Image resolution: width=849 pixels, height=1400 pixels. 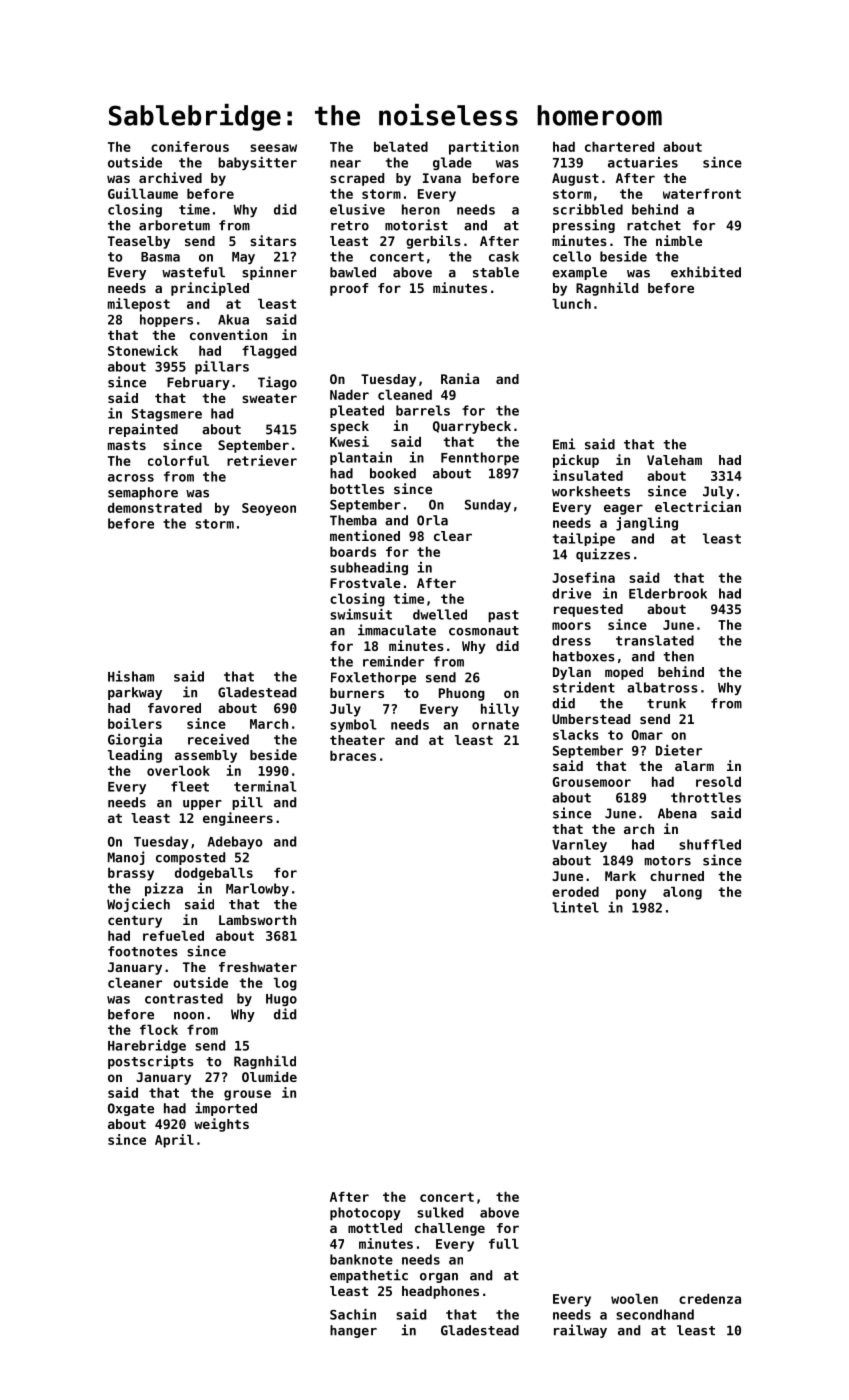 What do you see at coordinates (174, 1141) in the screenshot?
I see `April` at bounding box center [174, 1141].
